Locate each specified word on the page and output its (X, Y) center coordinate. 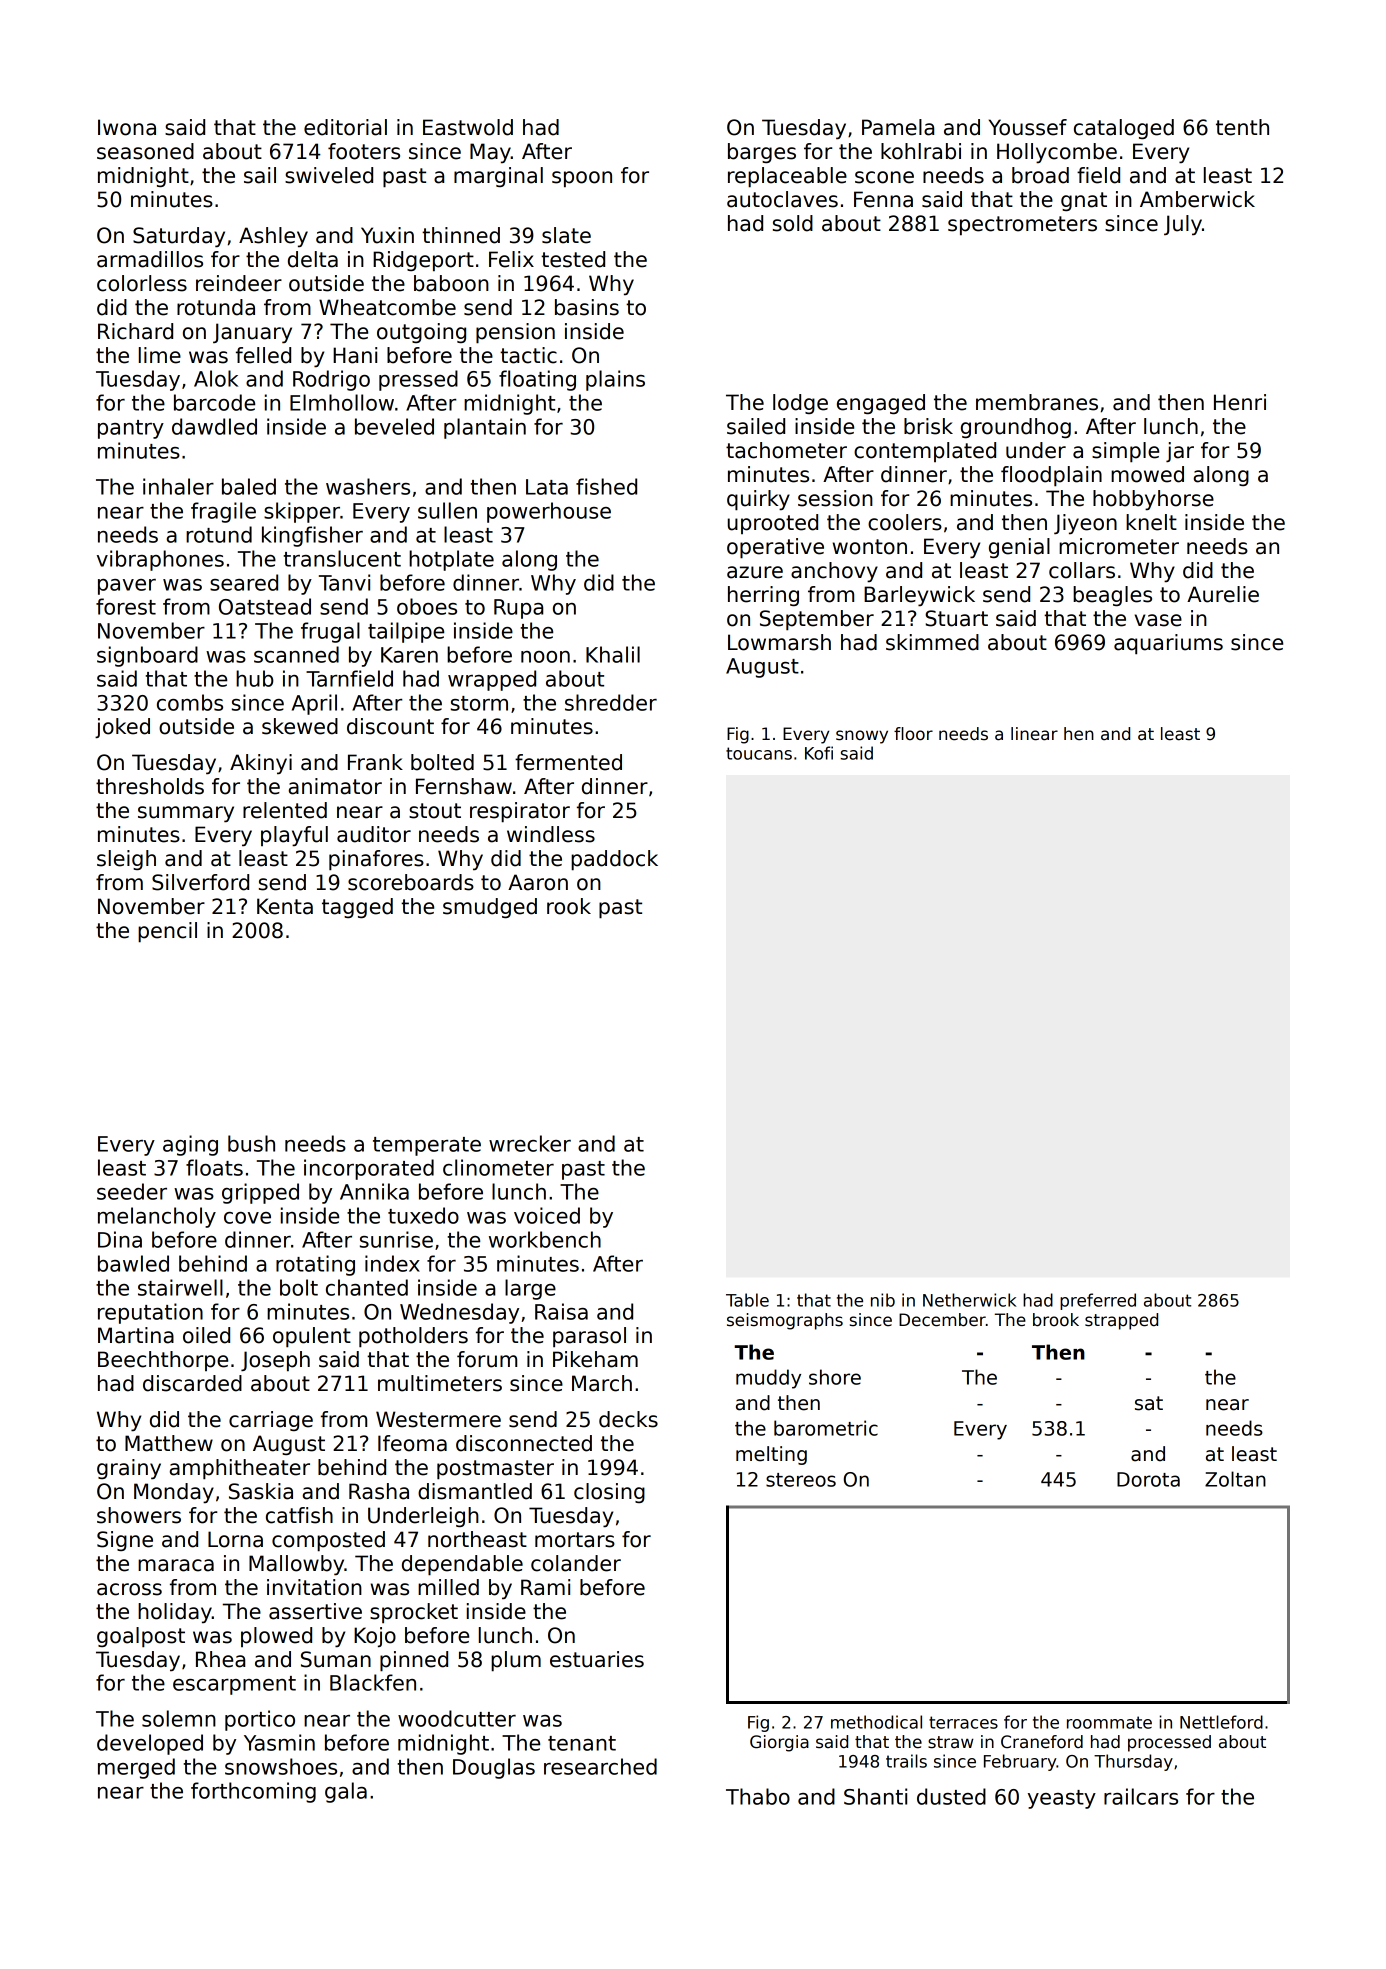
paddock (614, 860)
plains (615, 380)
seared (244, 582)
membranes (1037, 402)
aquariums (1168, 644)
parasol (589, 1337)
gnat (1084, 201)
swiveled (329, 175)
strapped (1121, 1321)
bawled (133, 1263)
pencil (167, 932)
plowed (276, 1637)
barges (762, 153)
